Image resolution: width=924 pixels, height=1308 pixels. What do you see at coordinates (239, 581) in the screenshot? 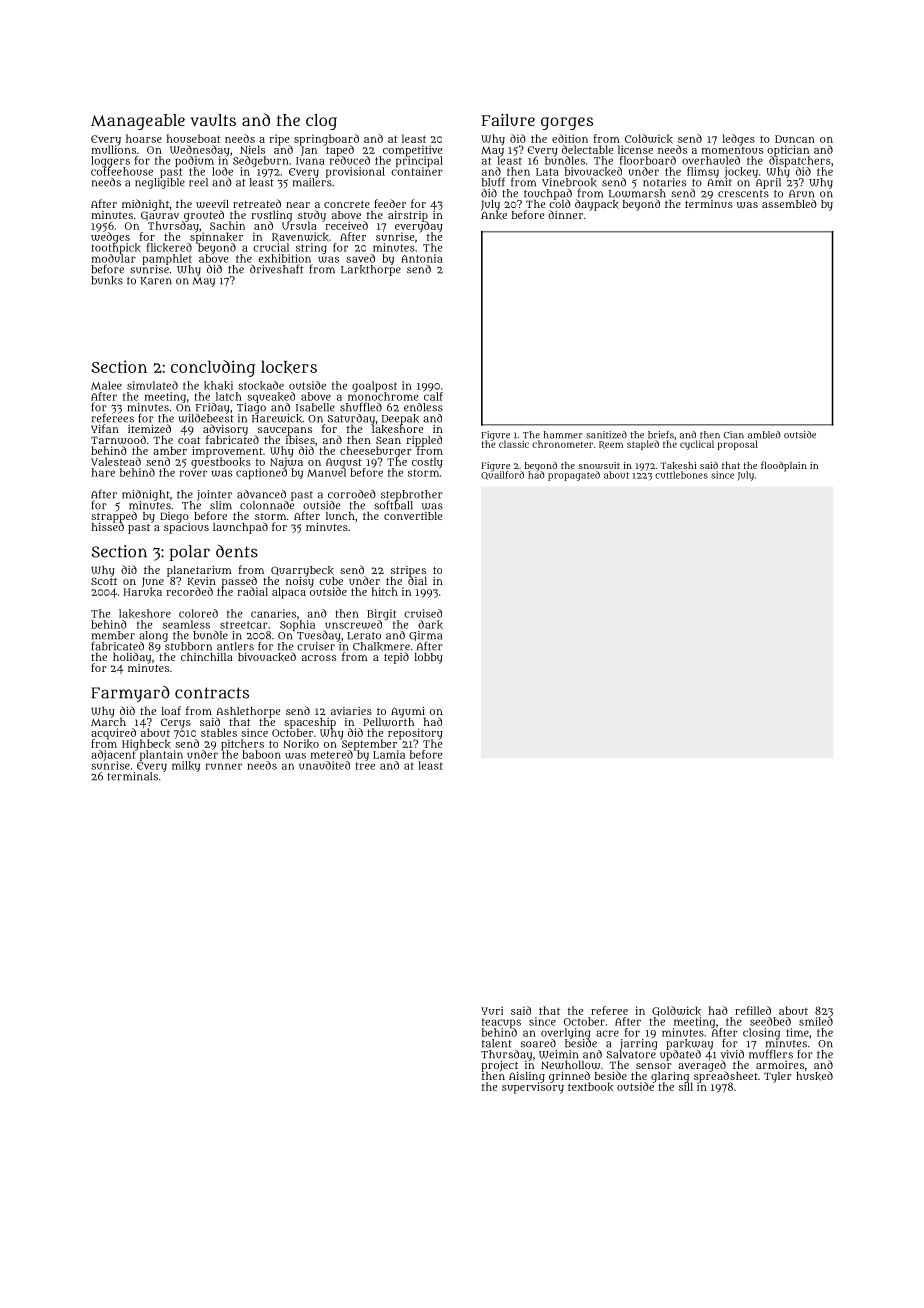
I see `passed` at bounding box center [239, 581].
